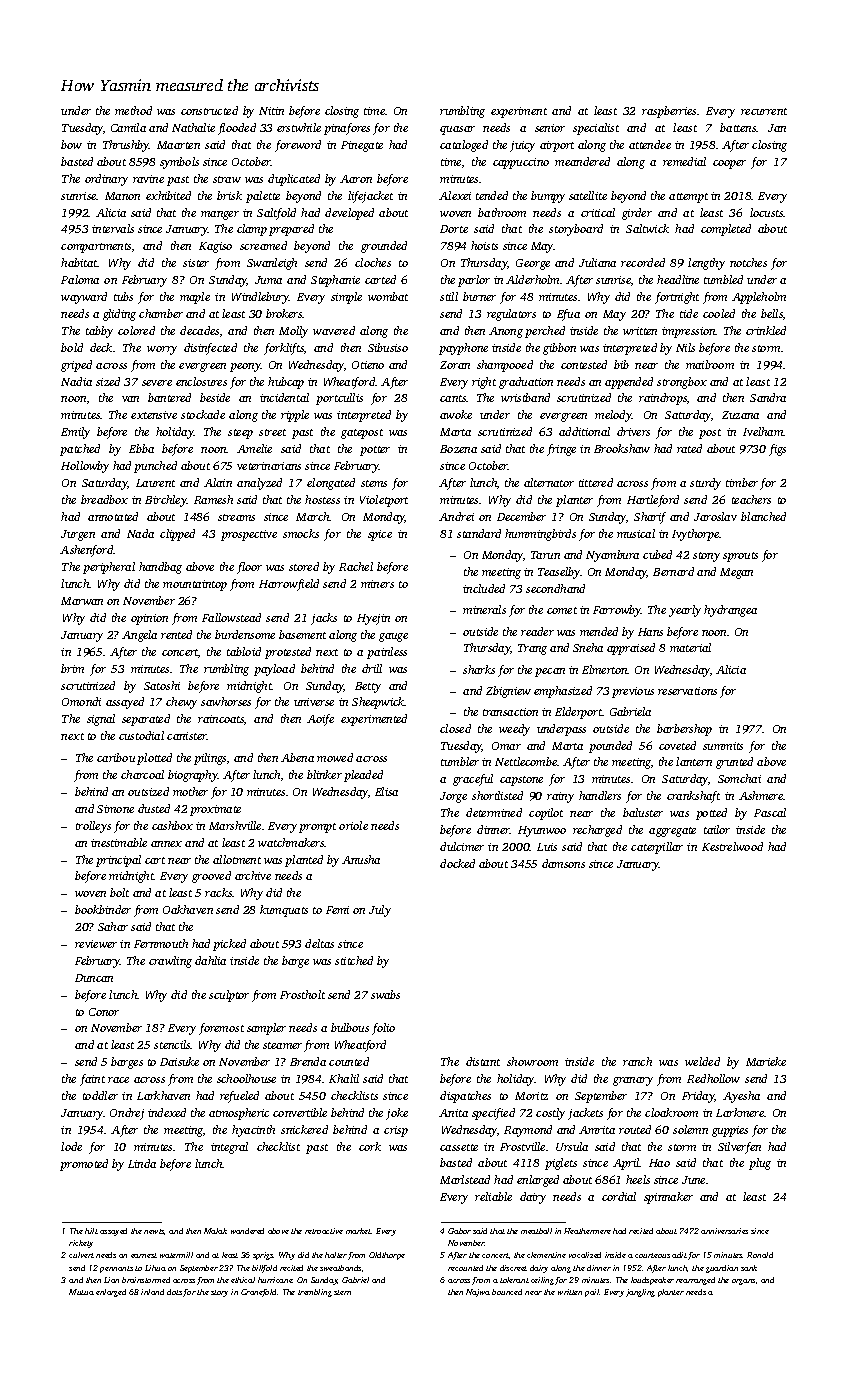 This screenshot has width=849, height=1400. Describe the element at coordinates (669, 112) in the screenshot. I see `raspberries` at that location.
